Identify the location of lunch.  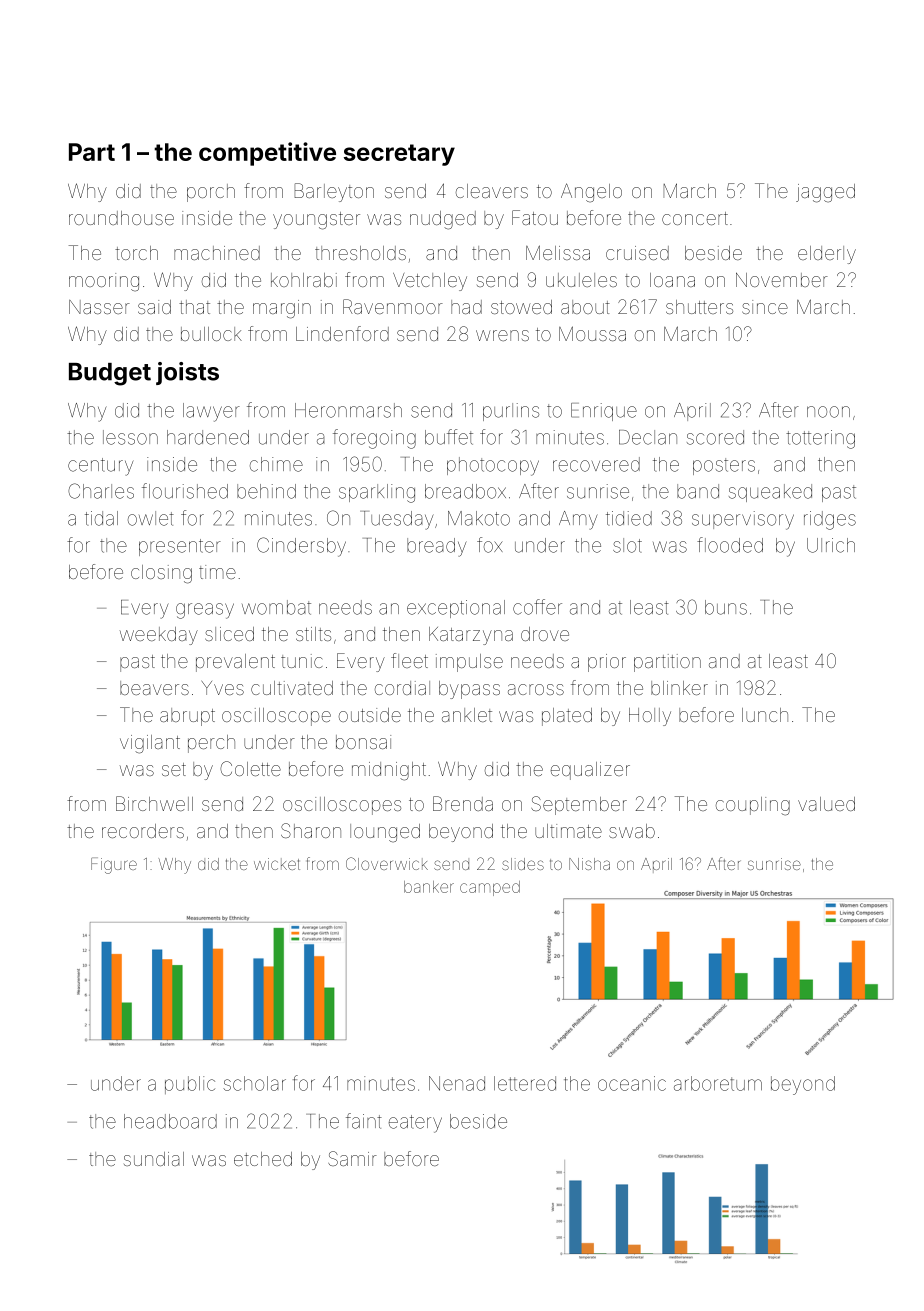
(765, 715).
